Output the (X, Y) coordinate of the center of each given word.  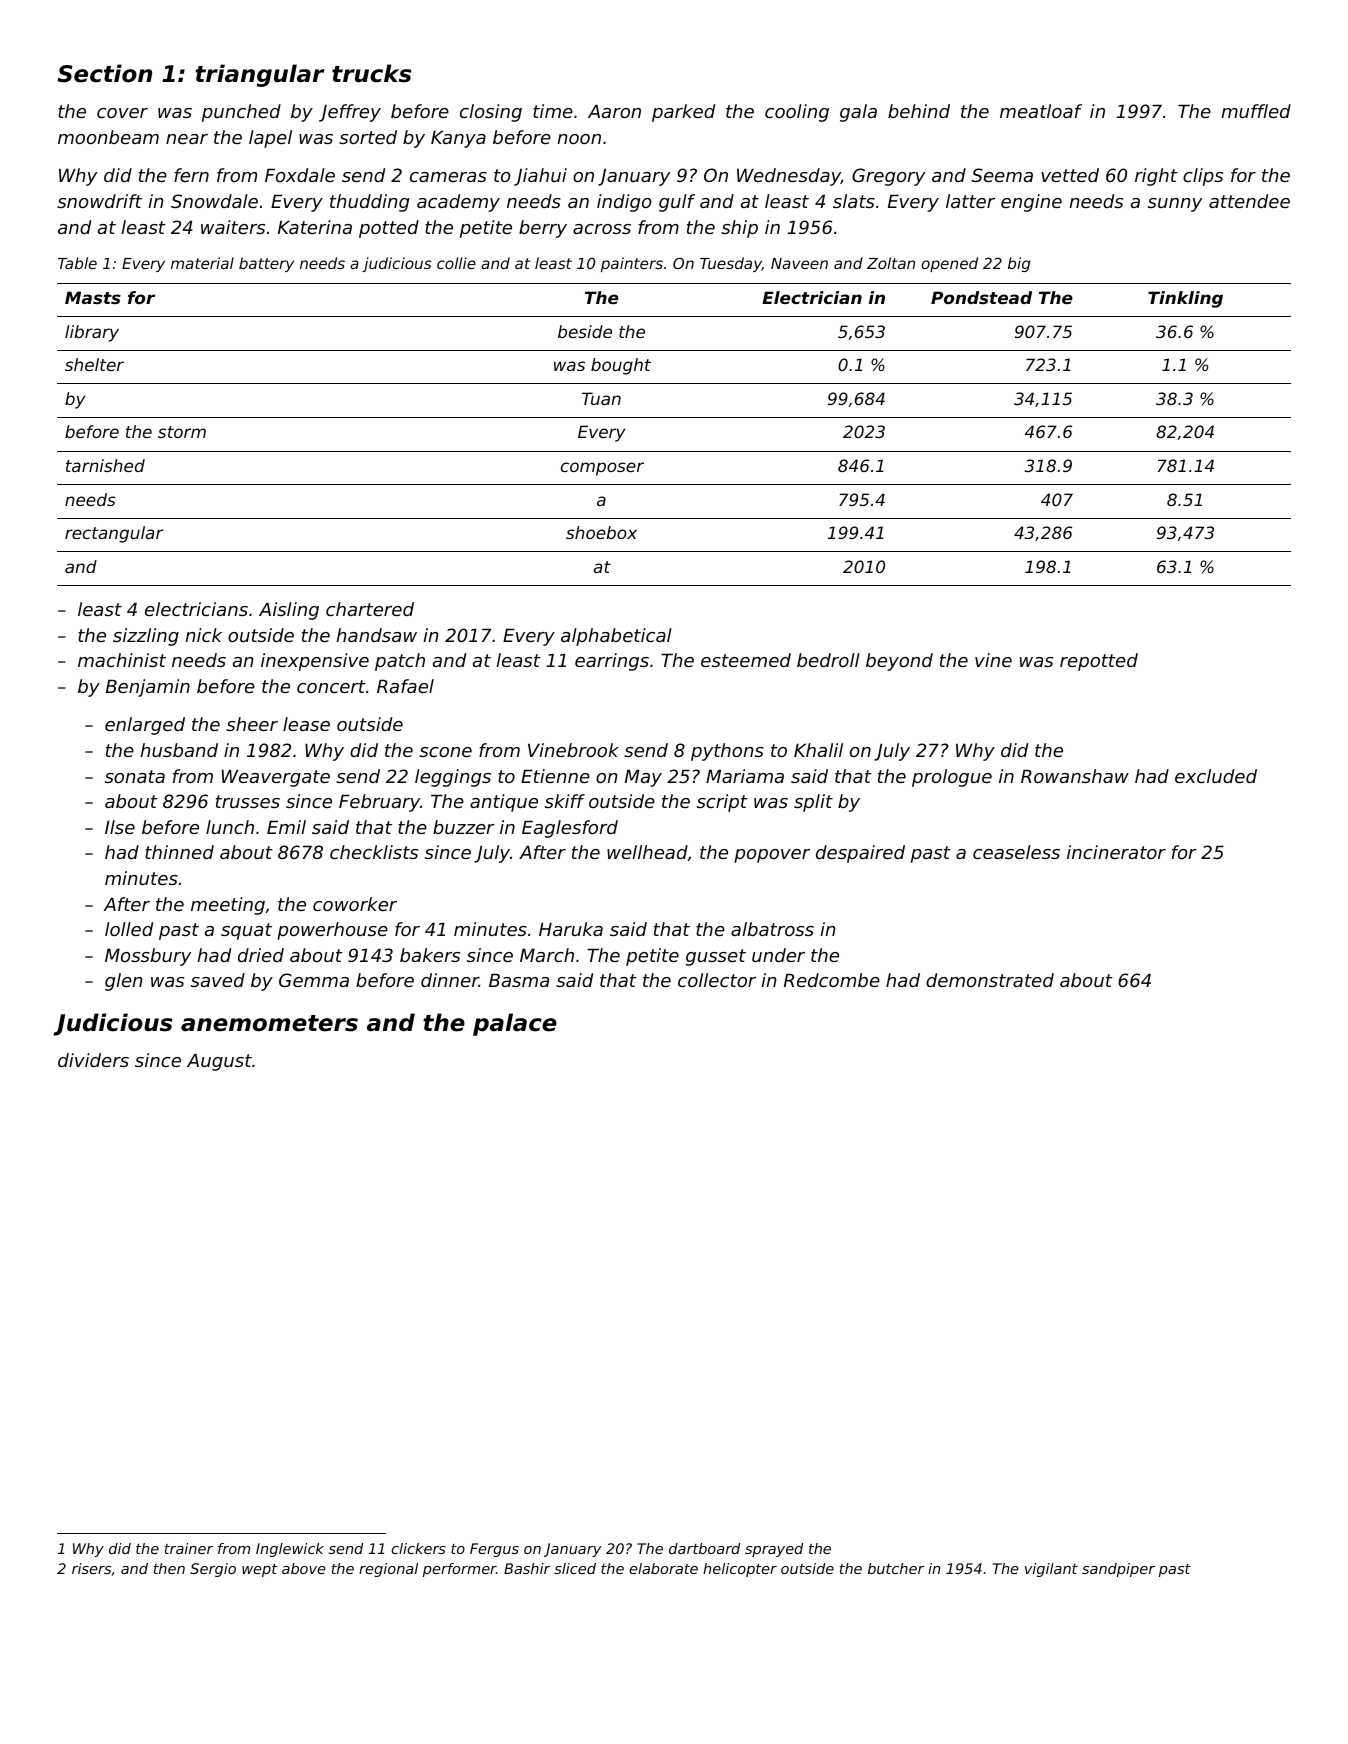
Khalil (818, 750)
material (202, 263)
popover (772, 856)
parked (683, 113)
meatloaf (1041, 111)
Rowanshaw (1075, 776)
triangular (260, 75)
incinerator (1116, 852)
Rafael (405, 686)
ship (739, 229)
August (219, 1062)
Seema (1002, 175)
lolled (129, 929)
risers (91, 1568)
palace (515, 1024)
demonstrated (990, 980)
